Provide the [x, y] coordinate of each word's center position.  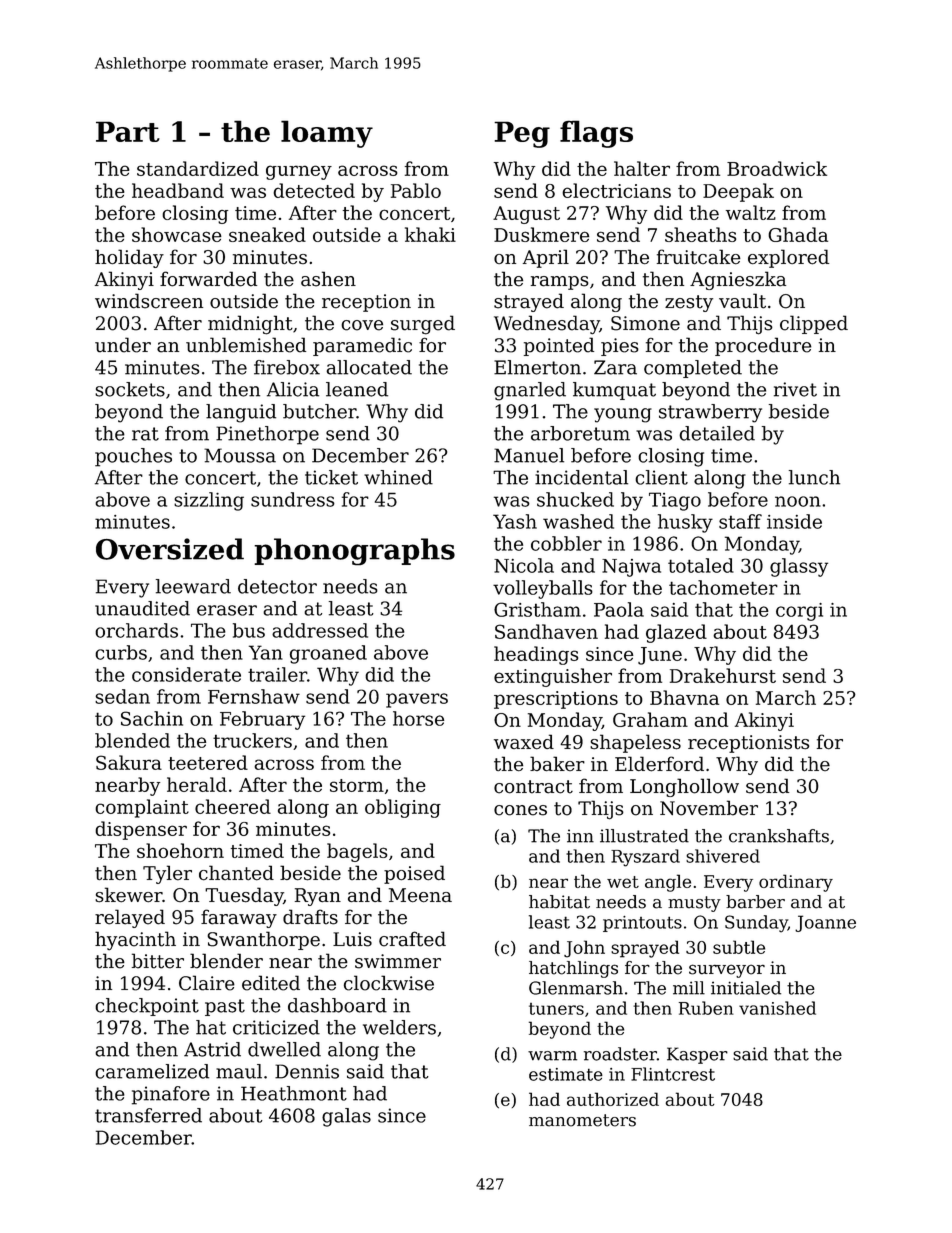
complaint [142, 808]
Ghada [798, 234]
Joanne [825, 923]
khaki [430, 234]
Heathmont [294, 1093]
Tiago [675, 501]
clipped [814, 324]
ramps [560, 283]
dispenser [141, 830]
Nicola [524, 565]
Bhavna [684, 697]
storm [357, 785]
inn [580, 836]
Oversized [170, 549]
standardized [198, 168]
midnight [250, 325]
